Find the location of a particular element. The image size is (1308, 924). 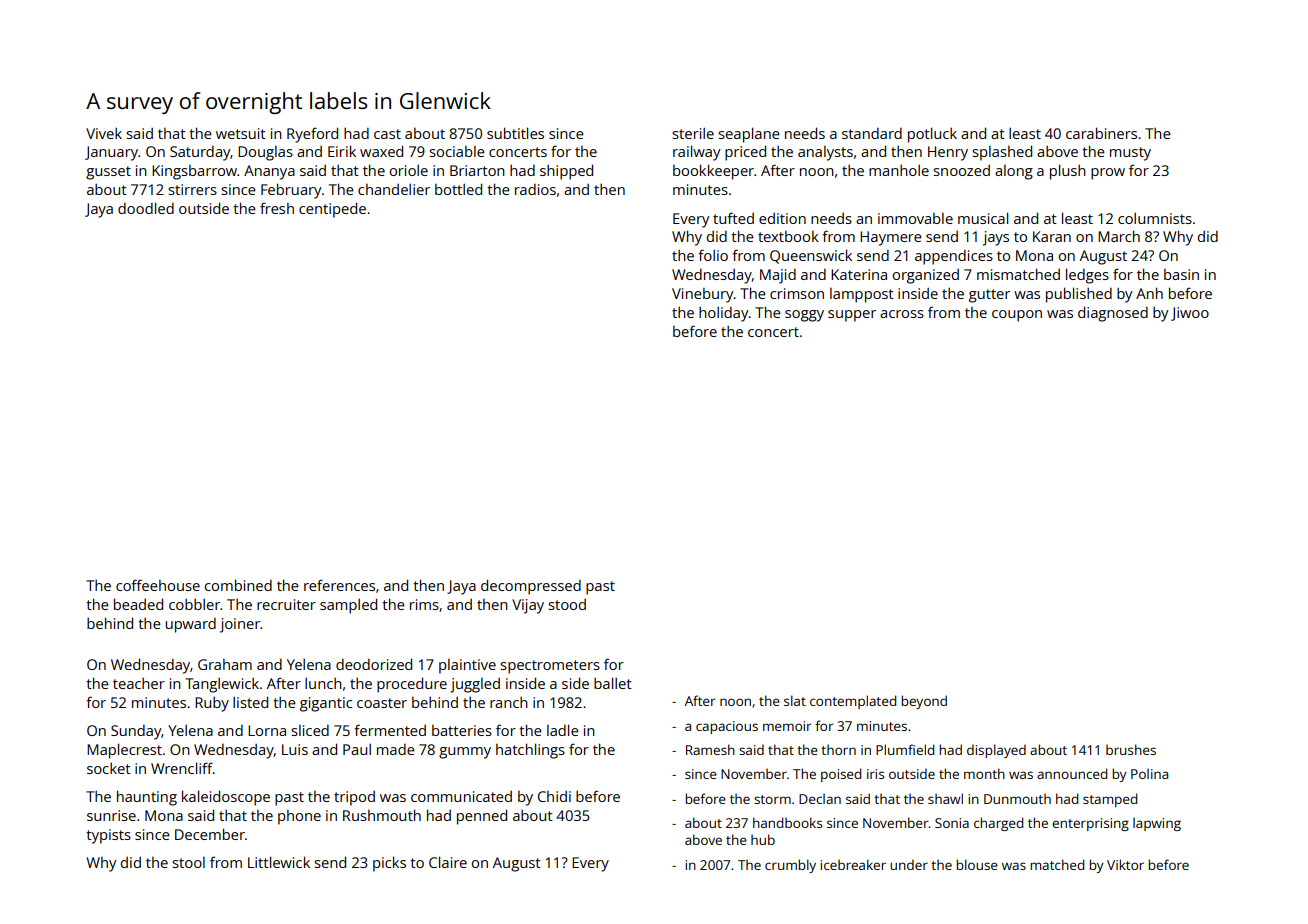

holiday is located at coordinates (724, 314).
